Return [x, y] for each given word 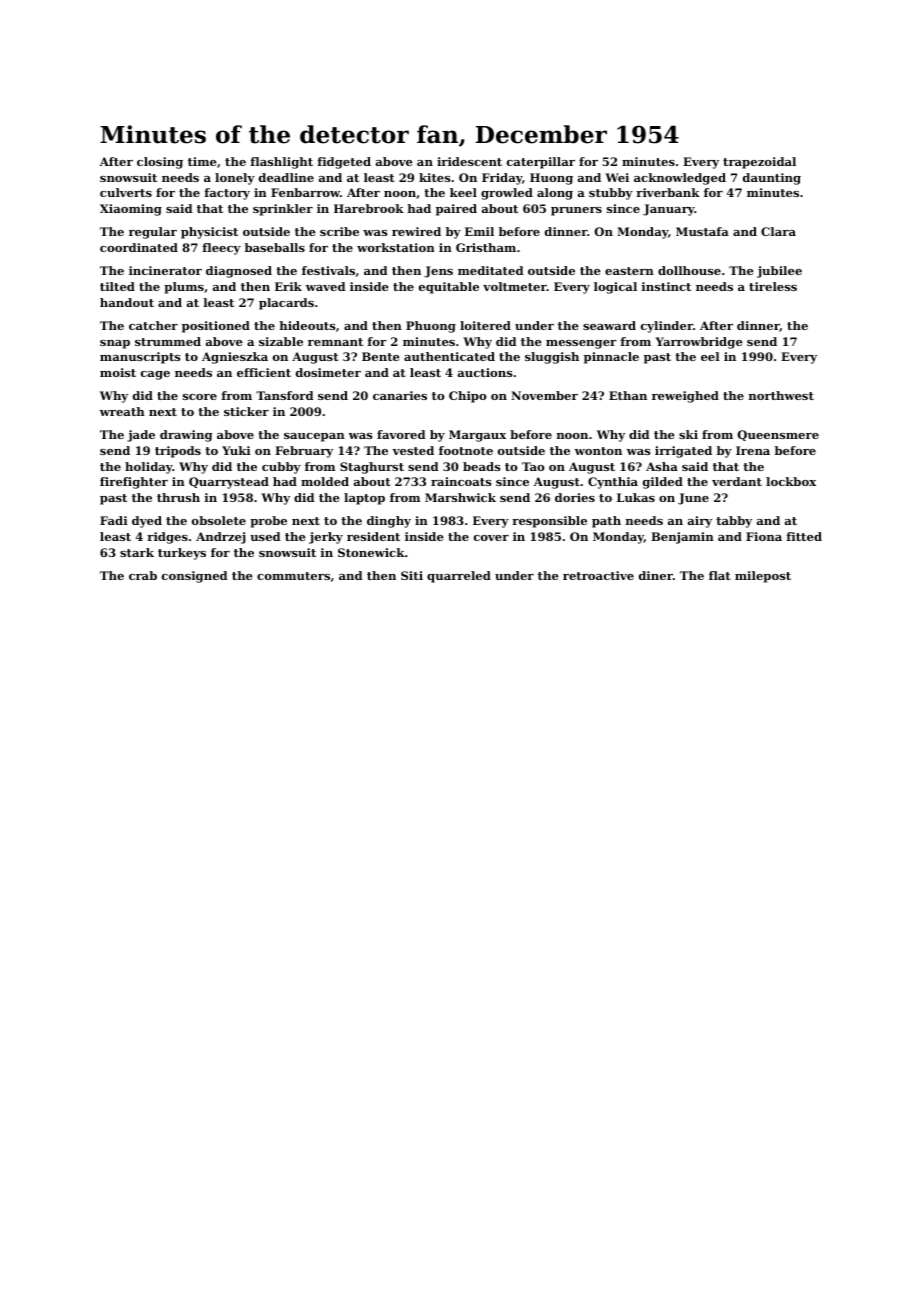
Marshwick [460, 497]
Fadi [114, 520]
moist [118, 372]
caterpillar [541, 163]
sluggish [552, 358]
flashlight [281, 163]
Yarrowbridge [699, 343]
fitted [804, 536]
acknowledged [680, 179]
